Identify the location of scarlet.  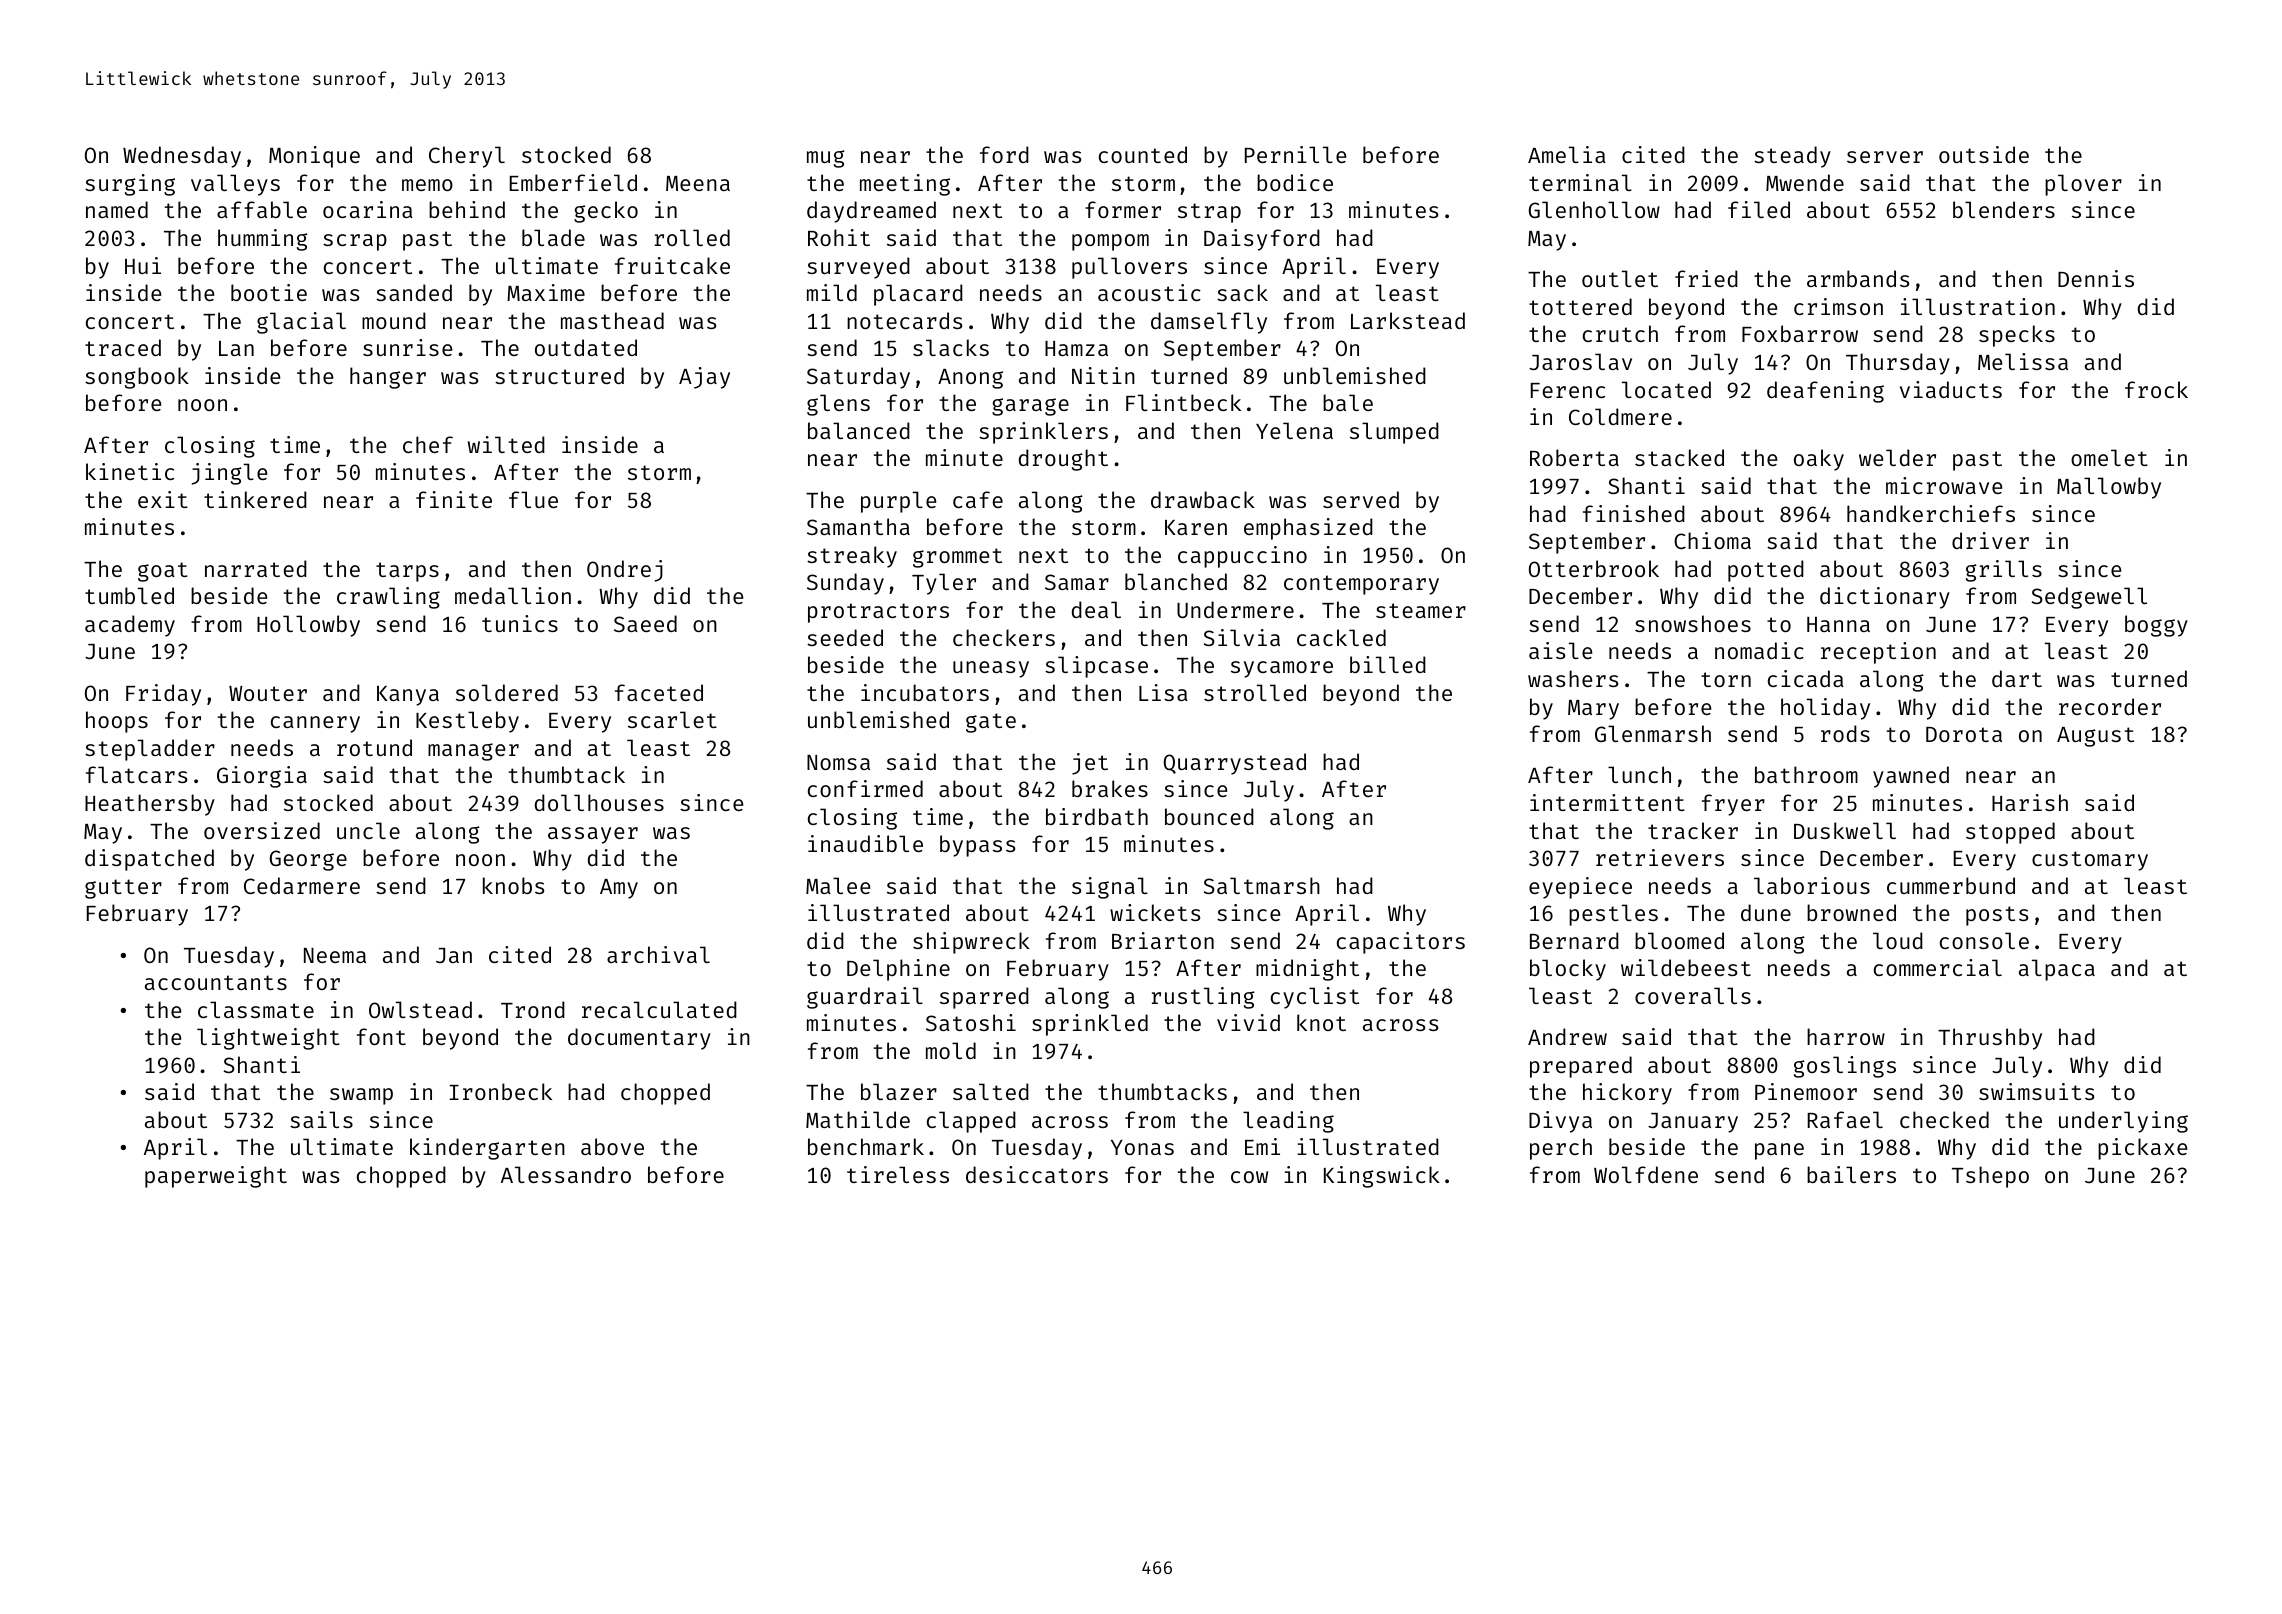
(672, 719).
